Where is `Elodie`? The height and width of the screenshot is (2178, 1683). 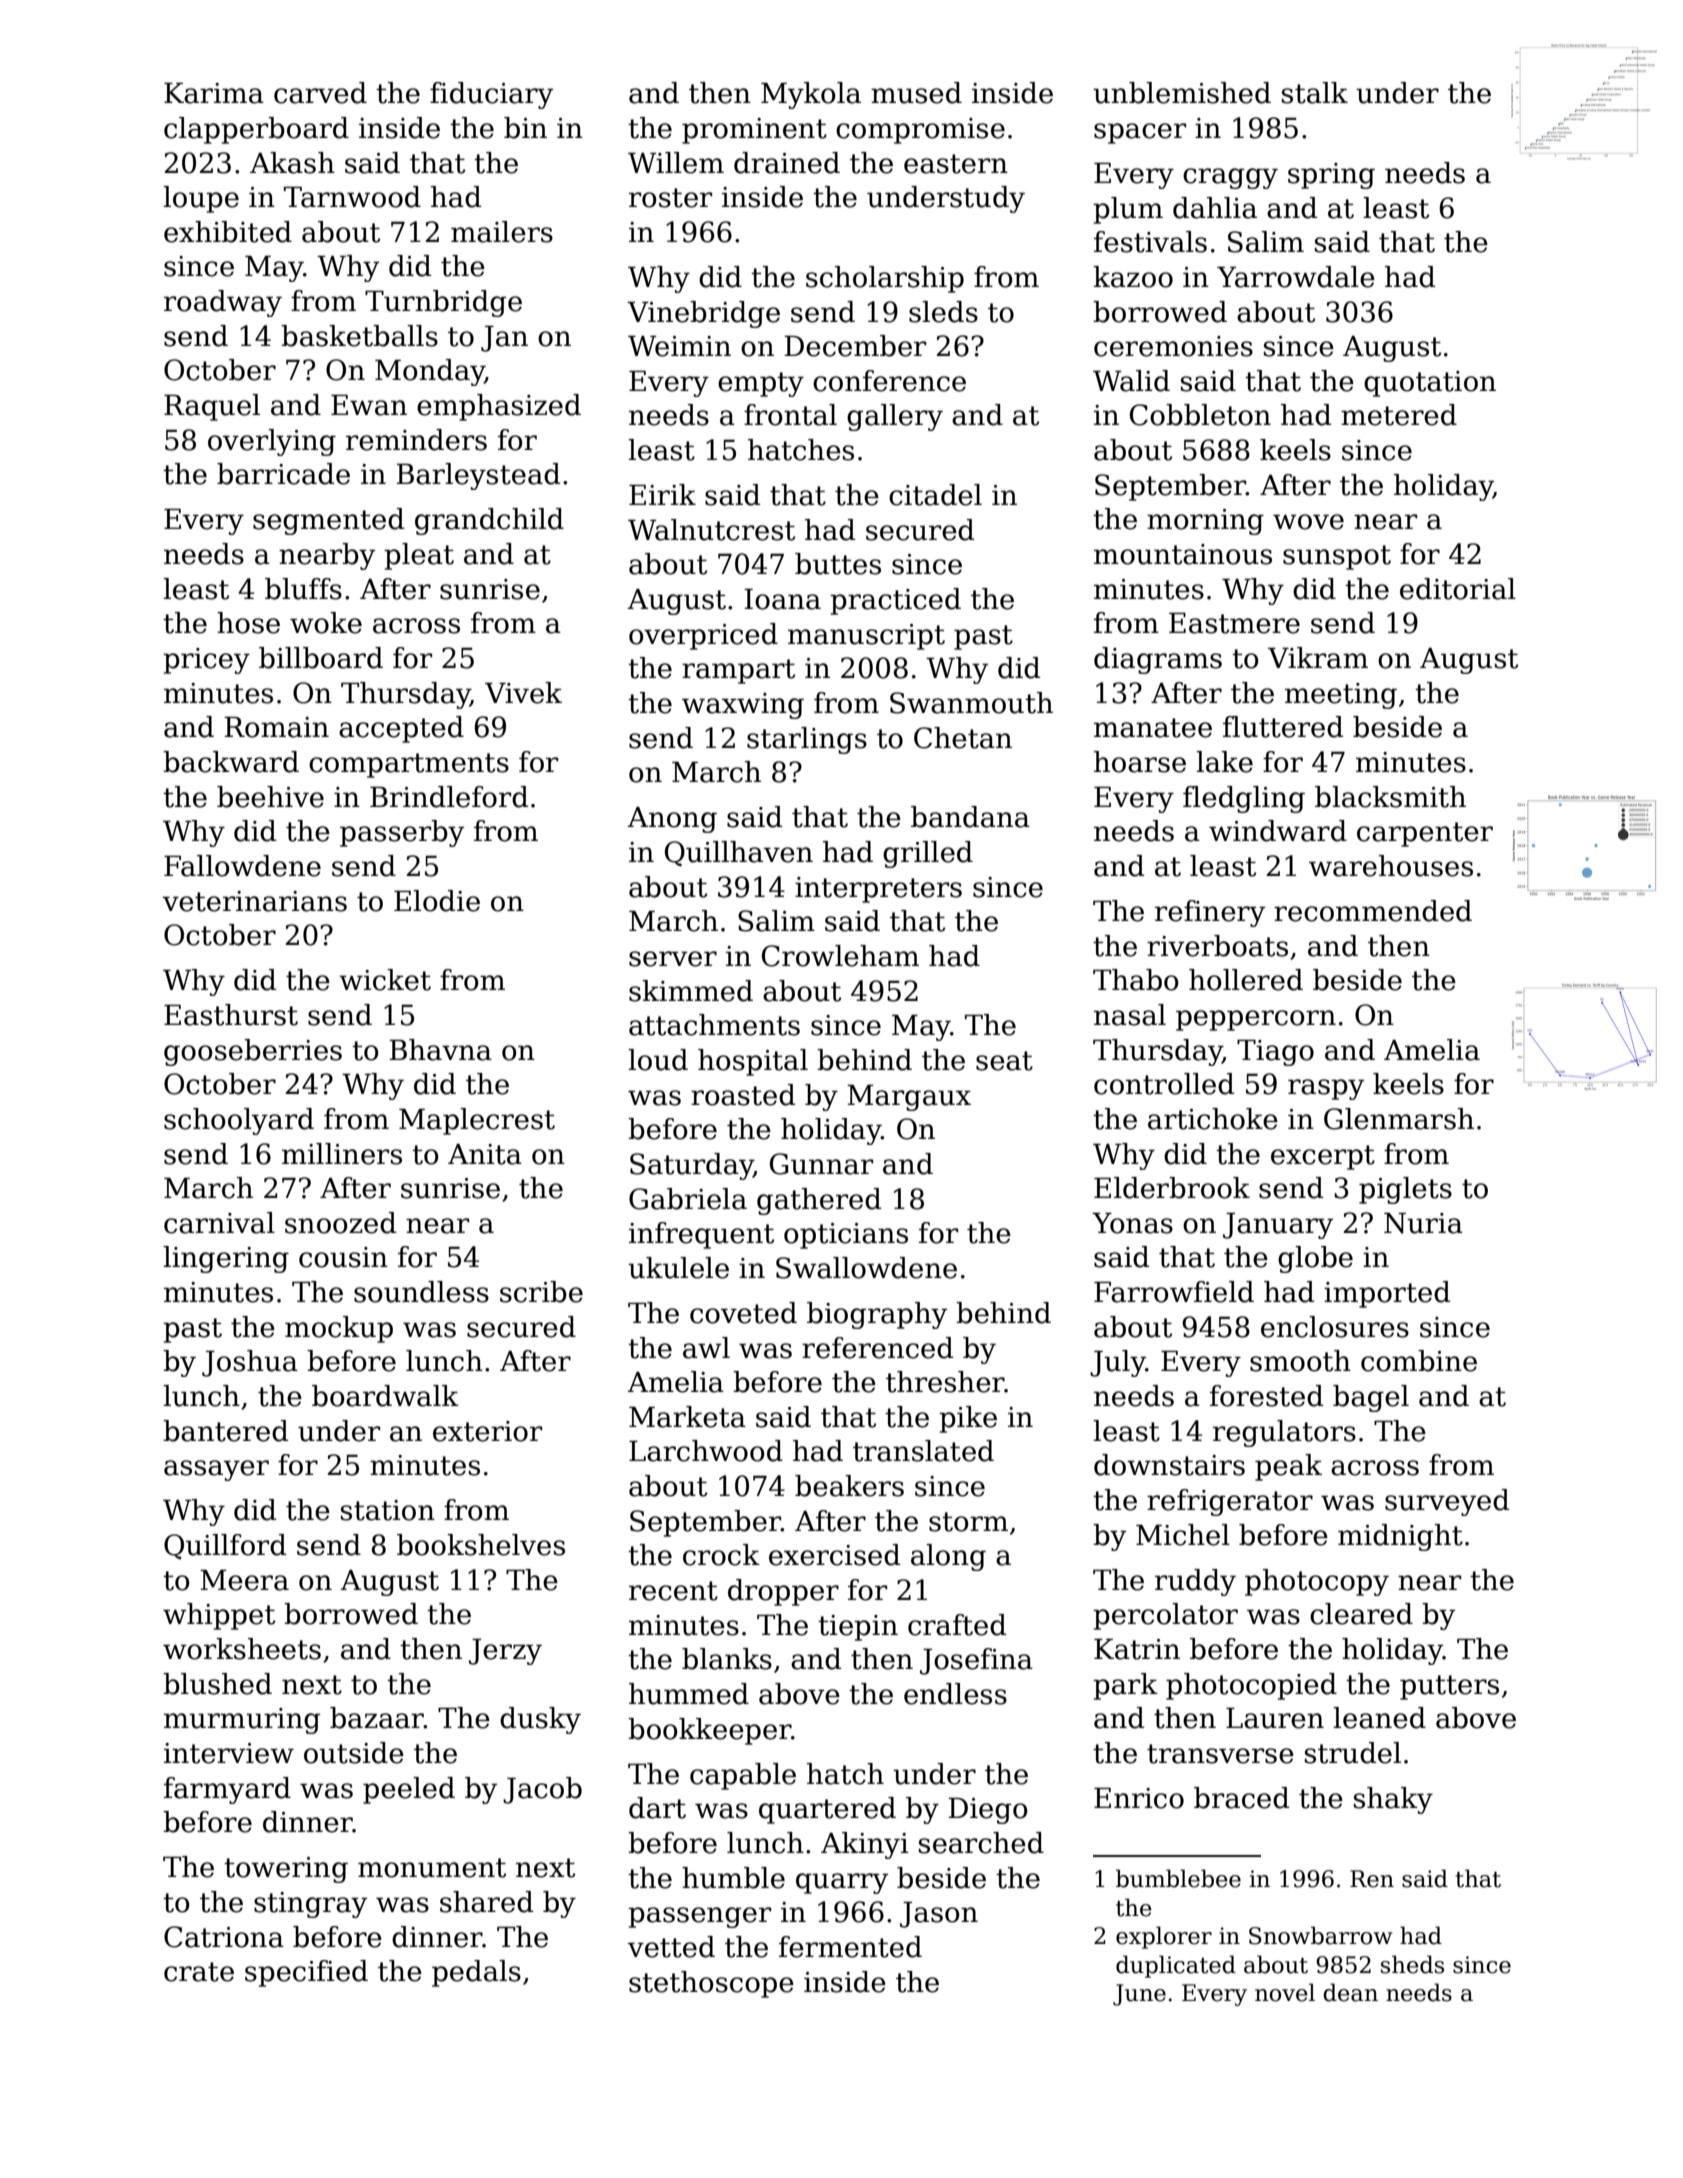
Elodie is located at coordinates (437, 901).
